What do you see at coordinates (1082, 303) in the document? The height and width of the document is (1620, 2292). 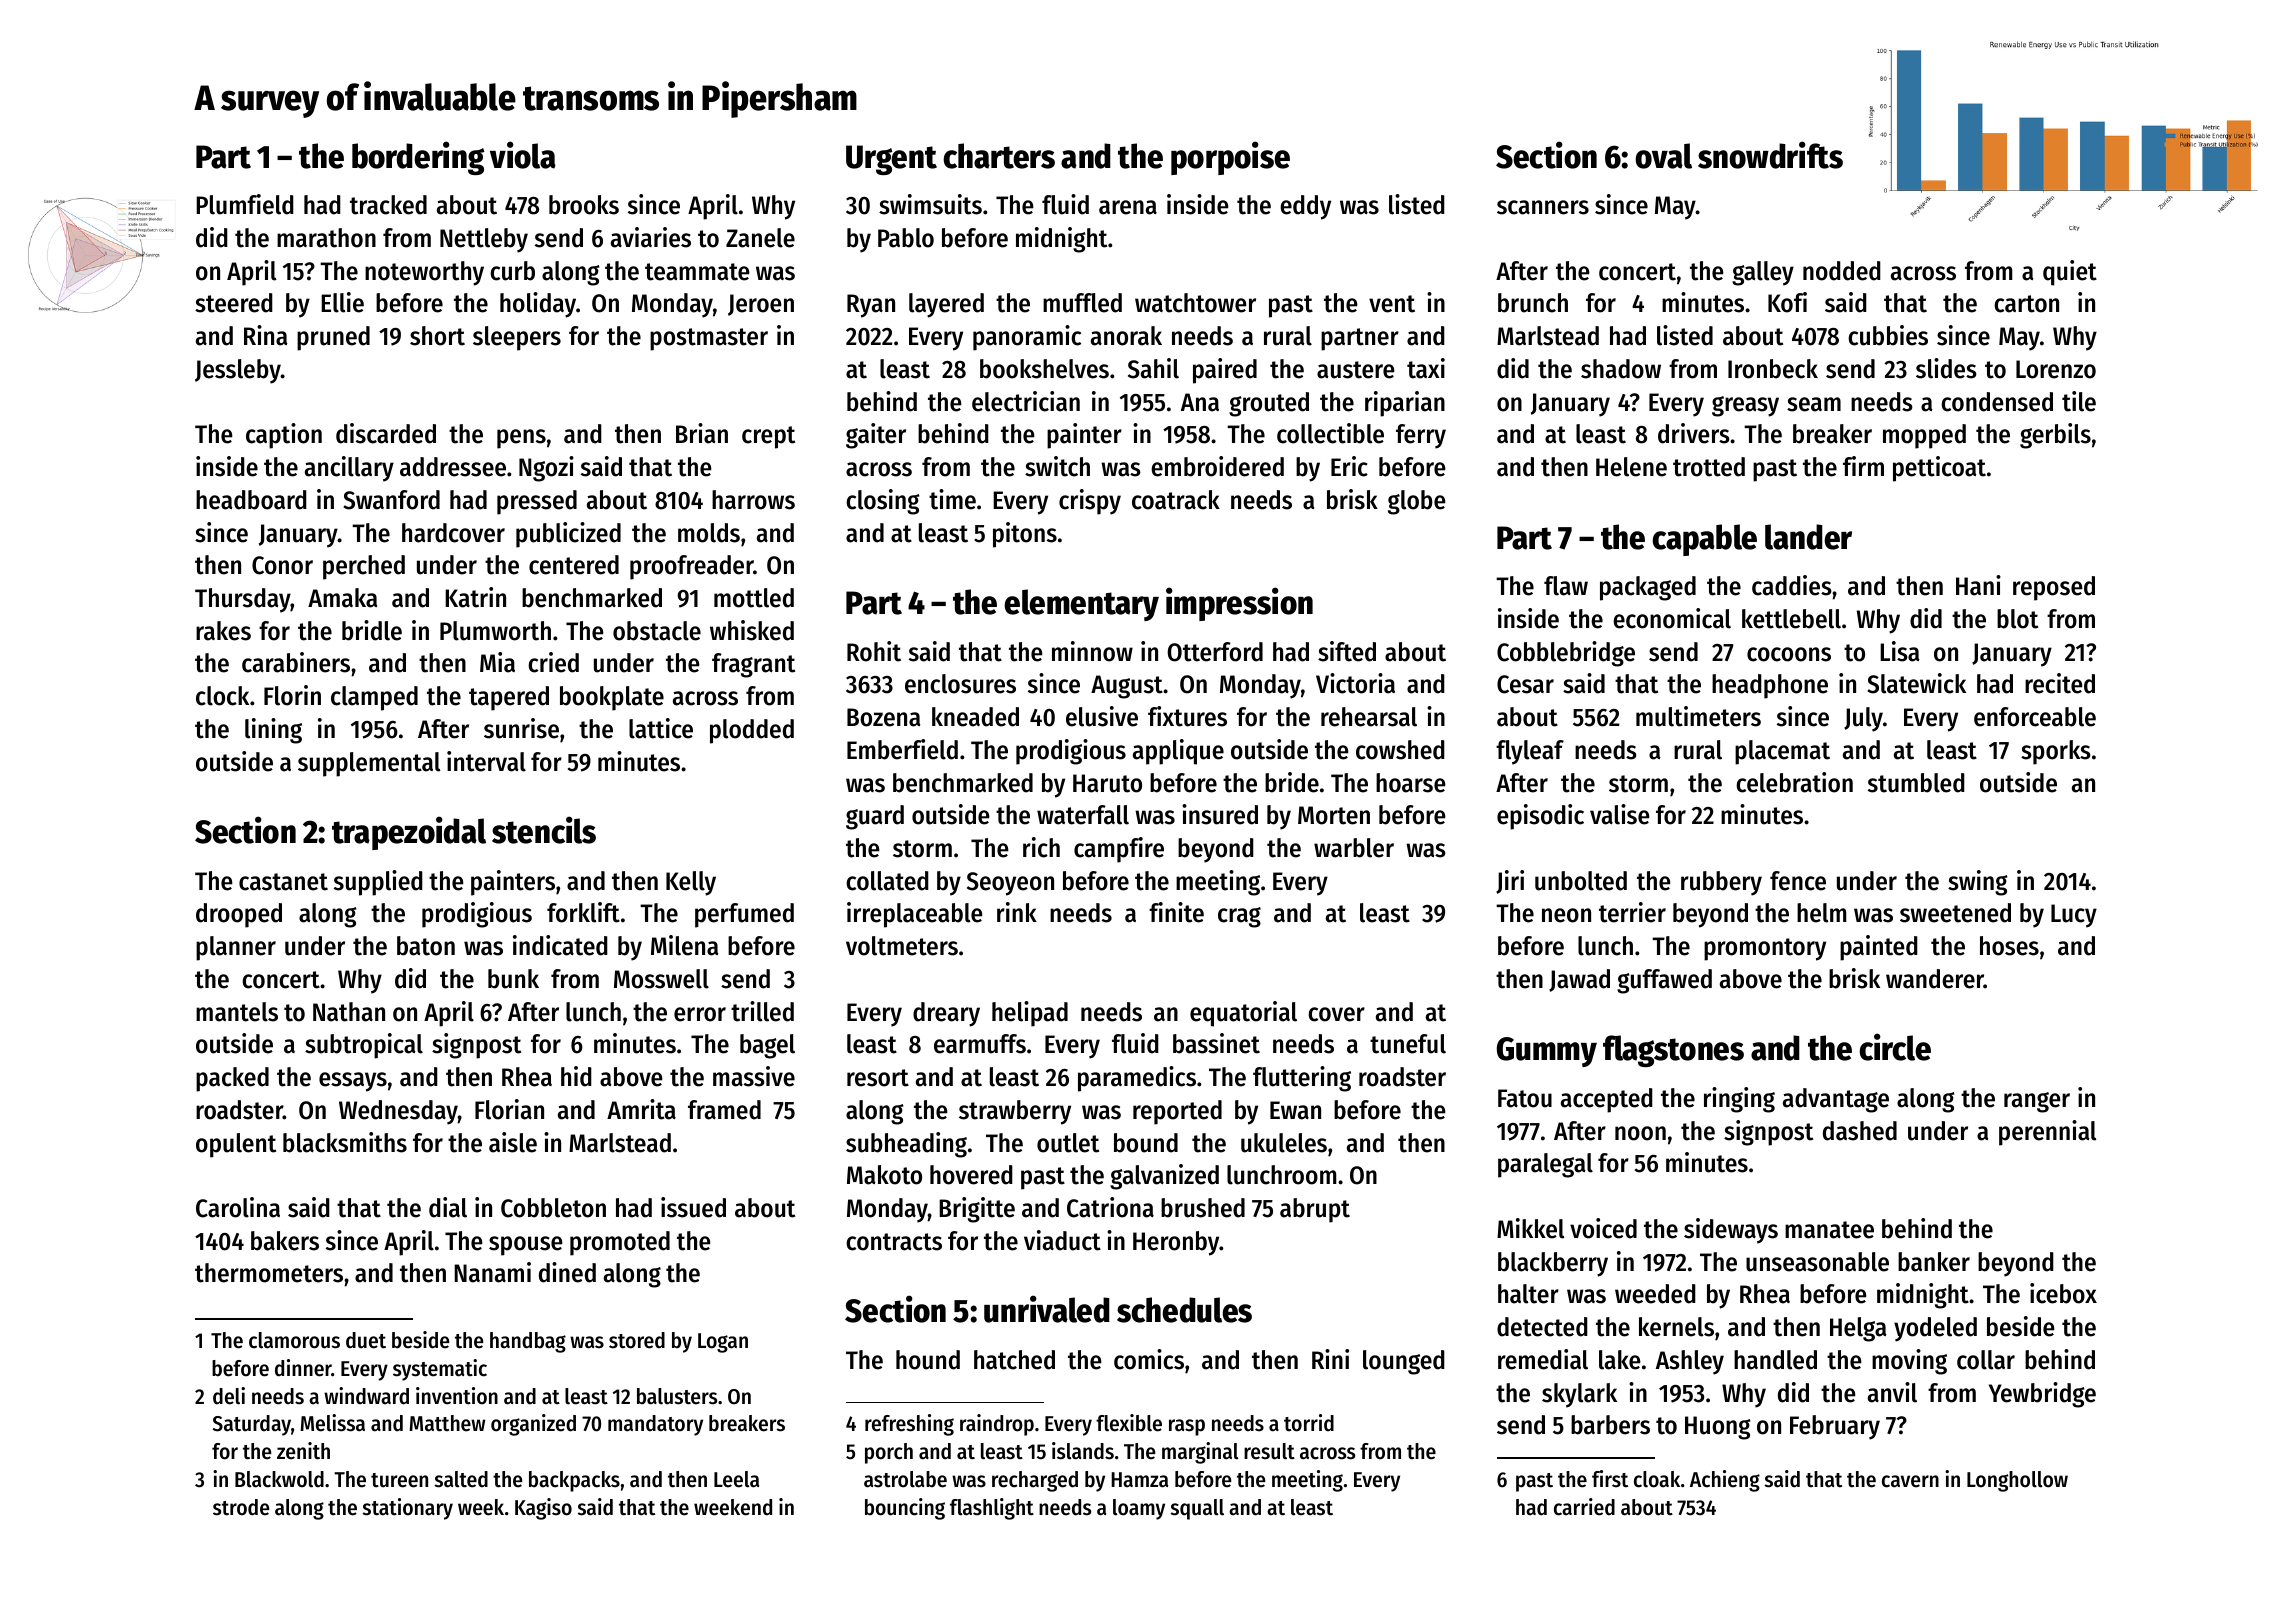 I see `muffled` at bounding box center [1082, 303].
